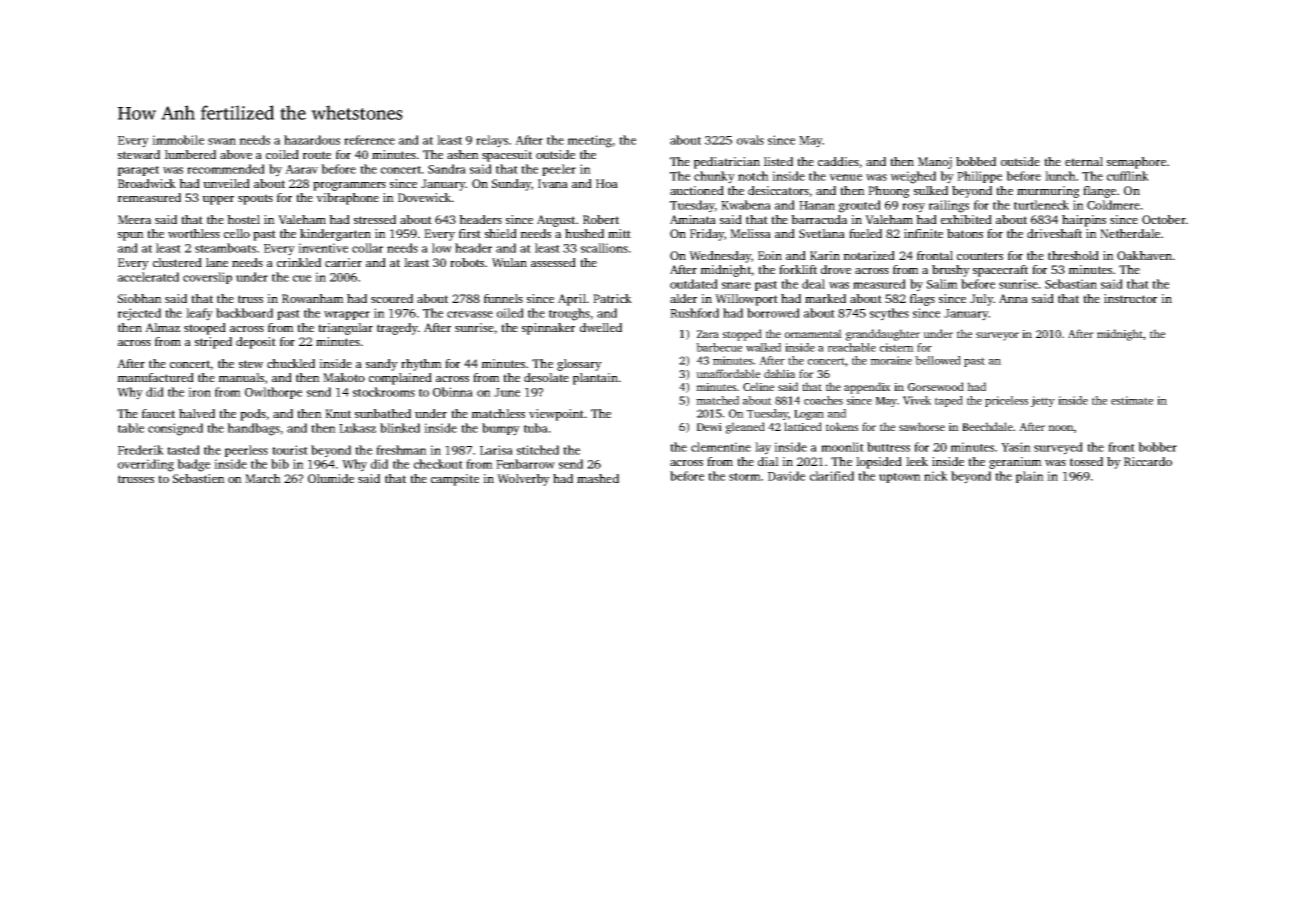 Image resolution: width=1308 pixels, height=924 pixels. What do you see at coordinates (273, 393) in the document?
I see `Owlthorpe` at bounding box center [273, 393].
